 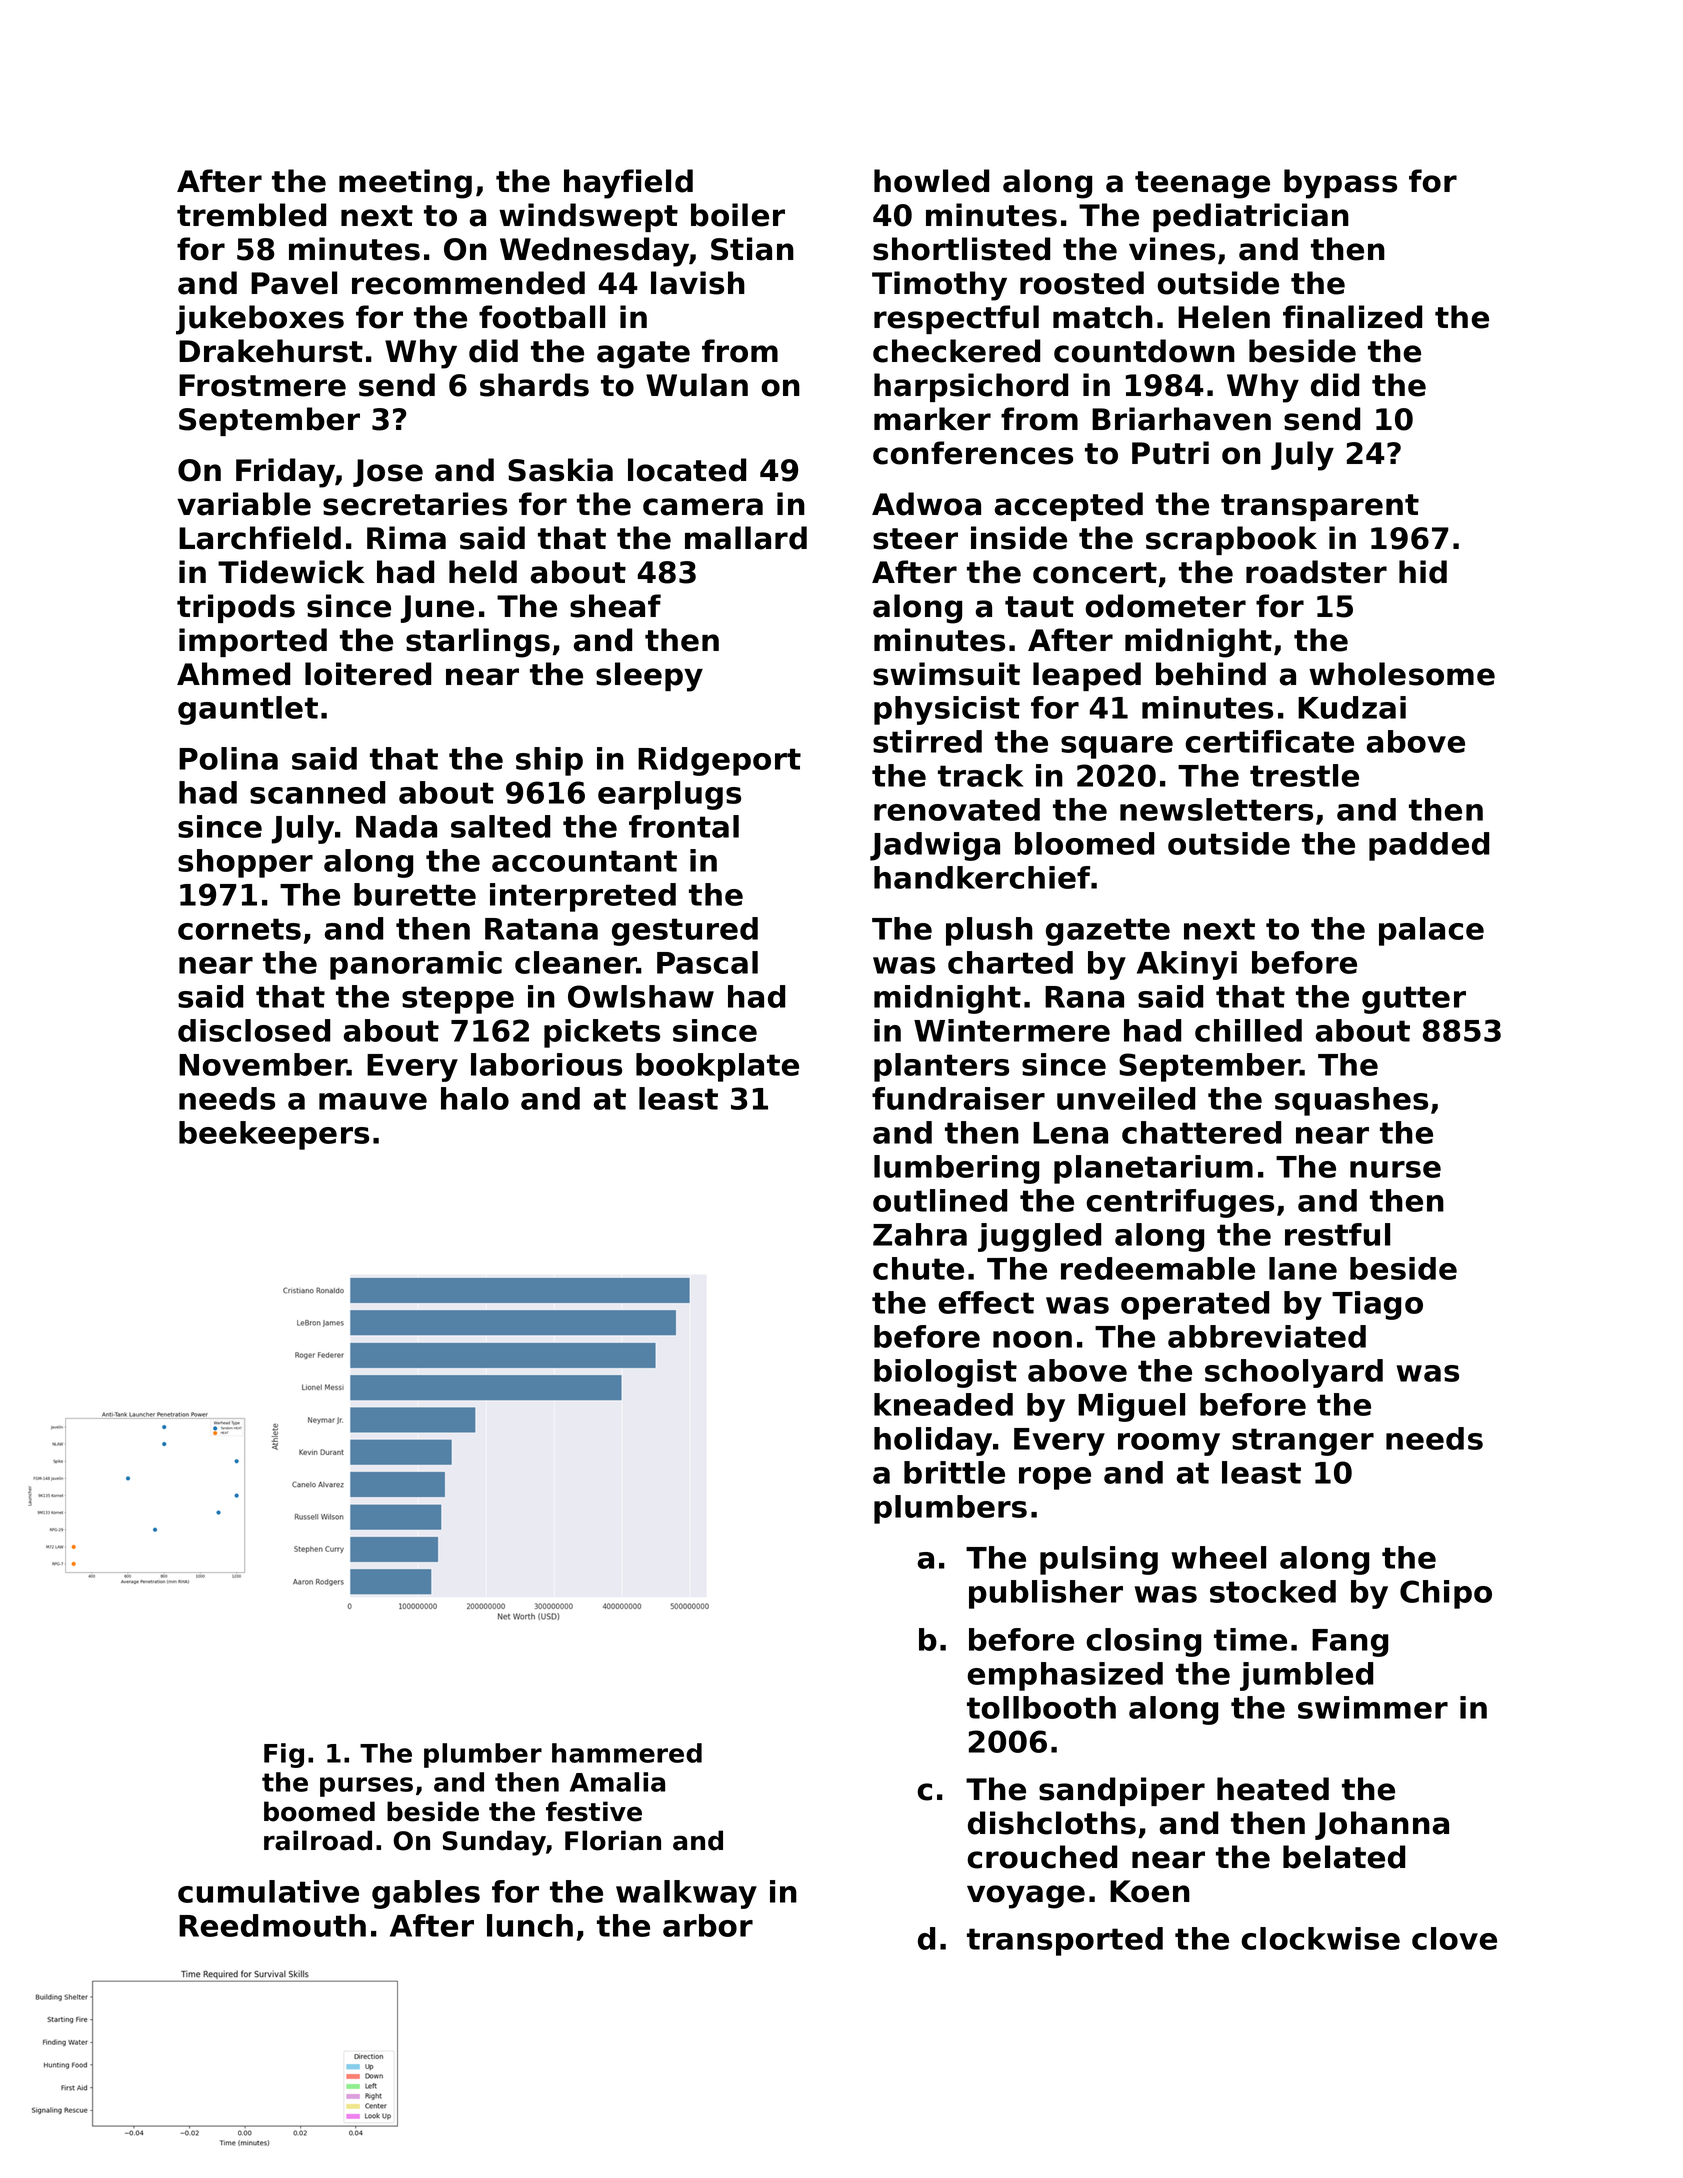 What do you see at coordinates (1103, 317) in the screenshot?
I see `match` at bounding box center [1103, 317].
